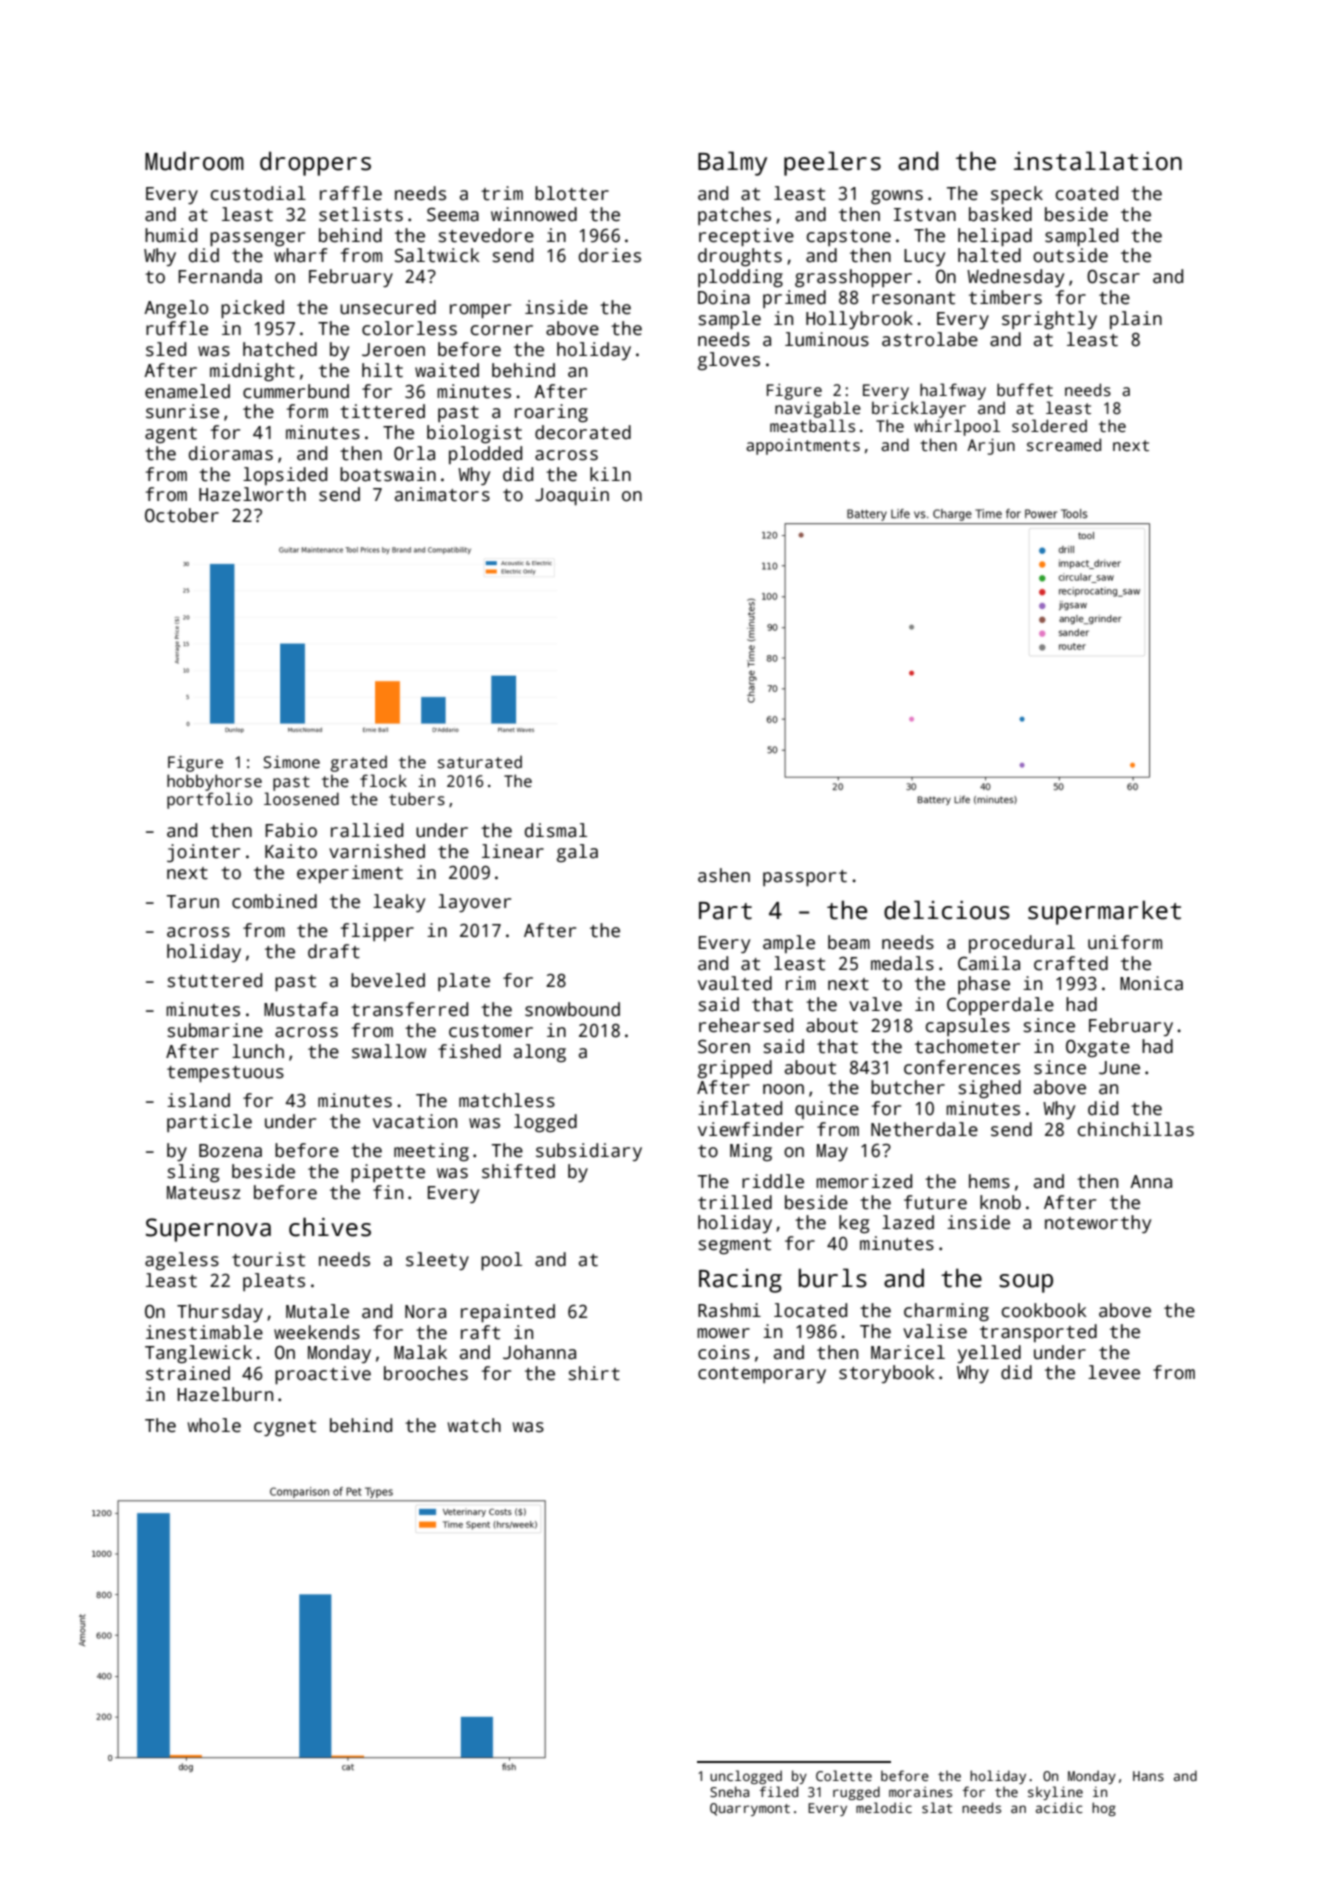 This document has height=1901, width=1344. What do you see at coordinates (937, 1807) in the document?
I see `slat` at bounding box center [937, 1807].
